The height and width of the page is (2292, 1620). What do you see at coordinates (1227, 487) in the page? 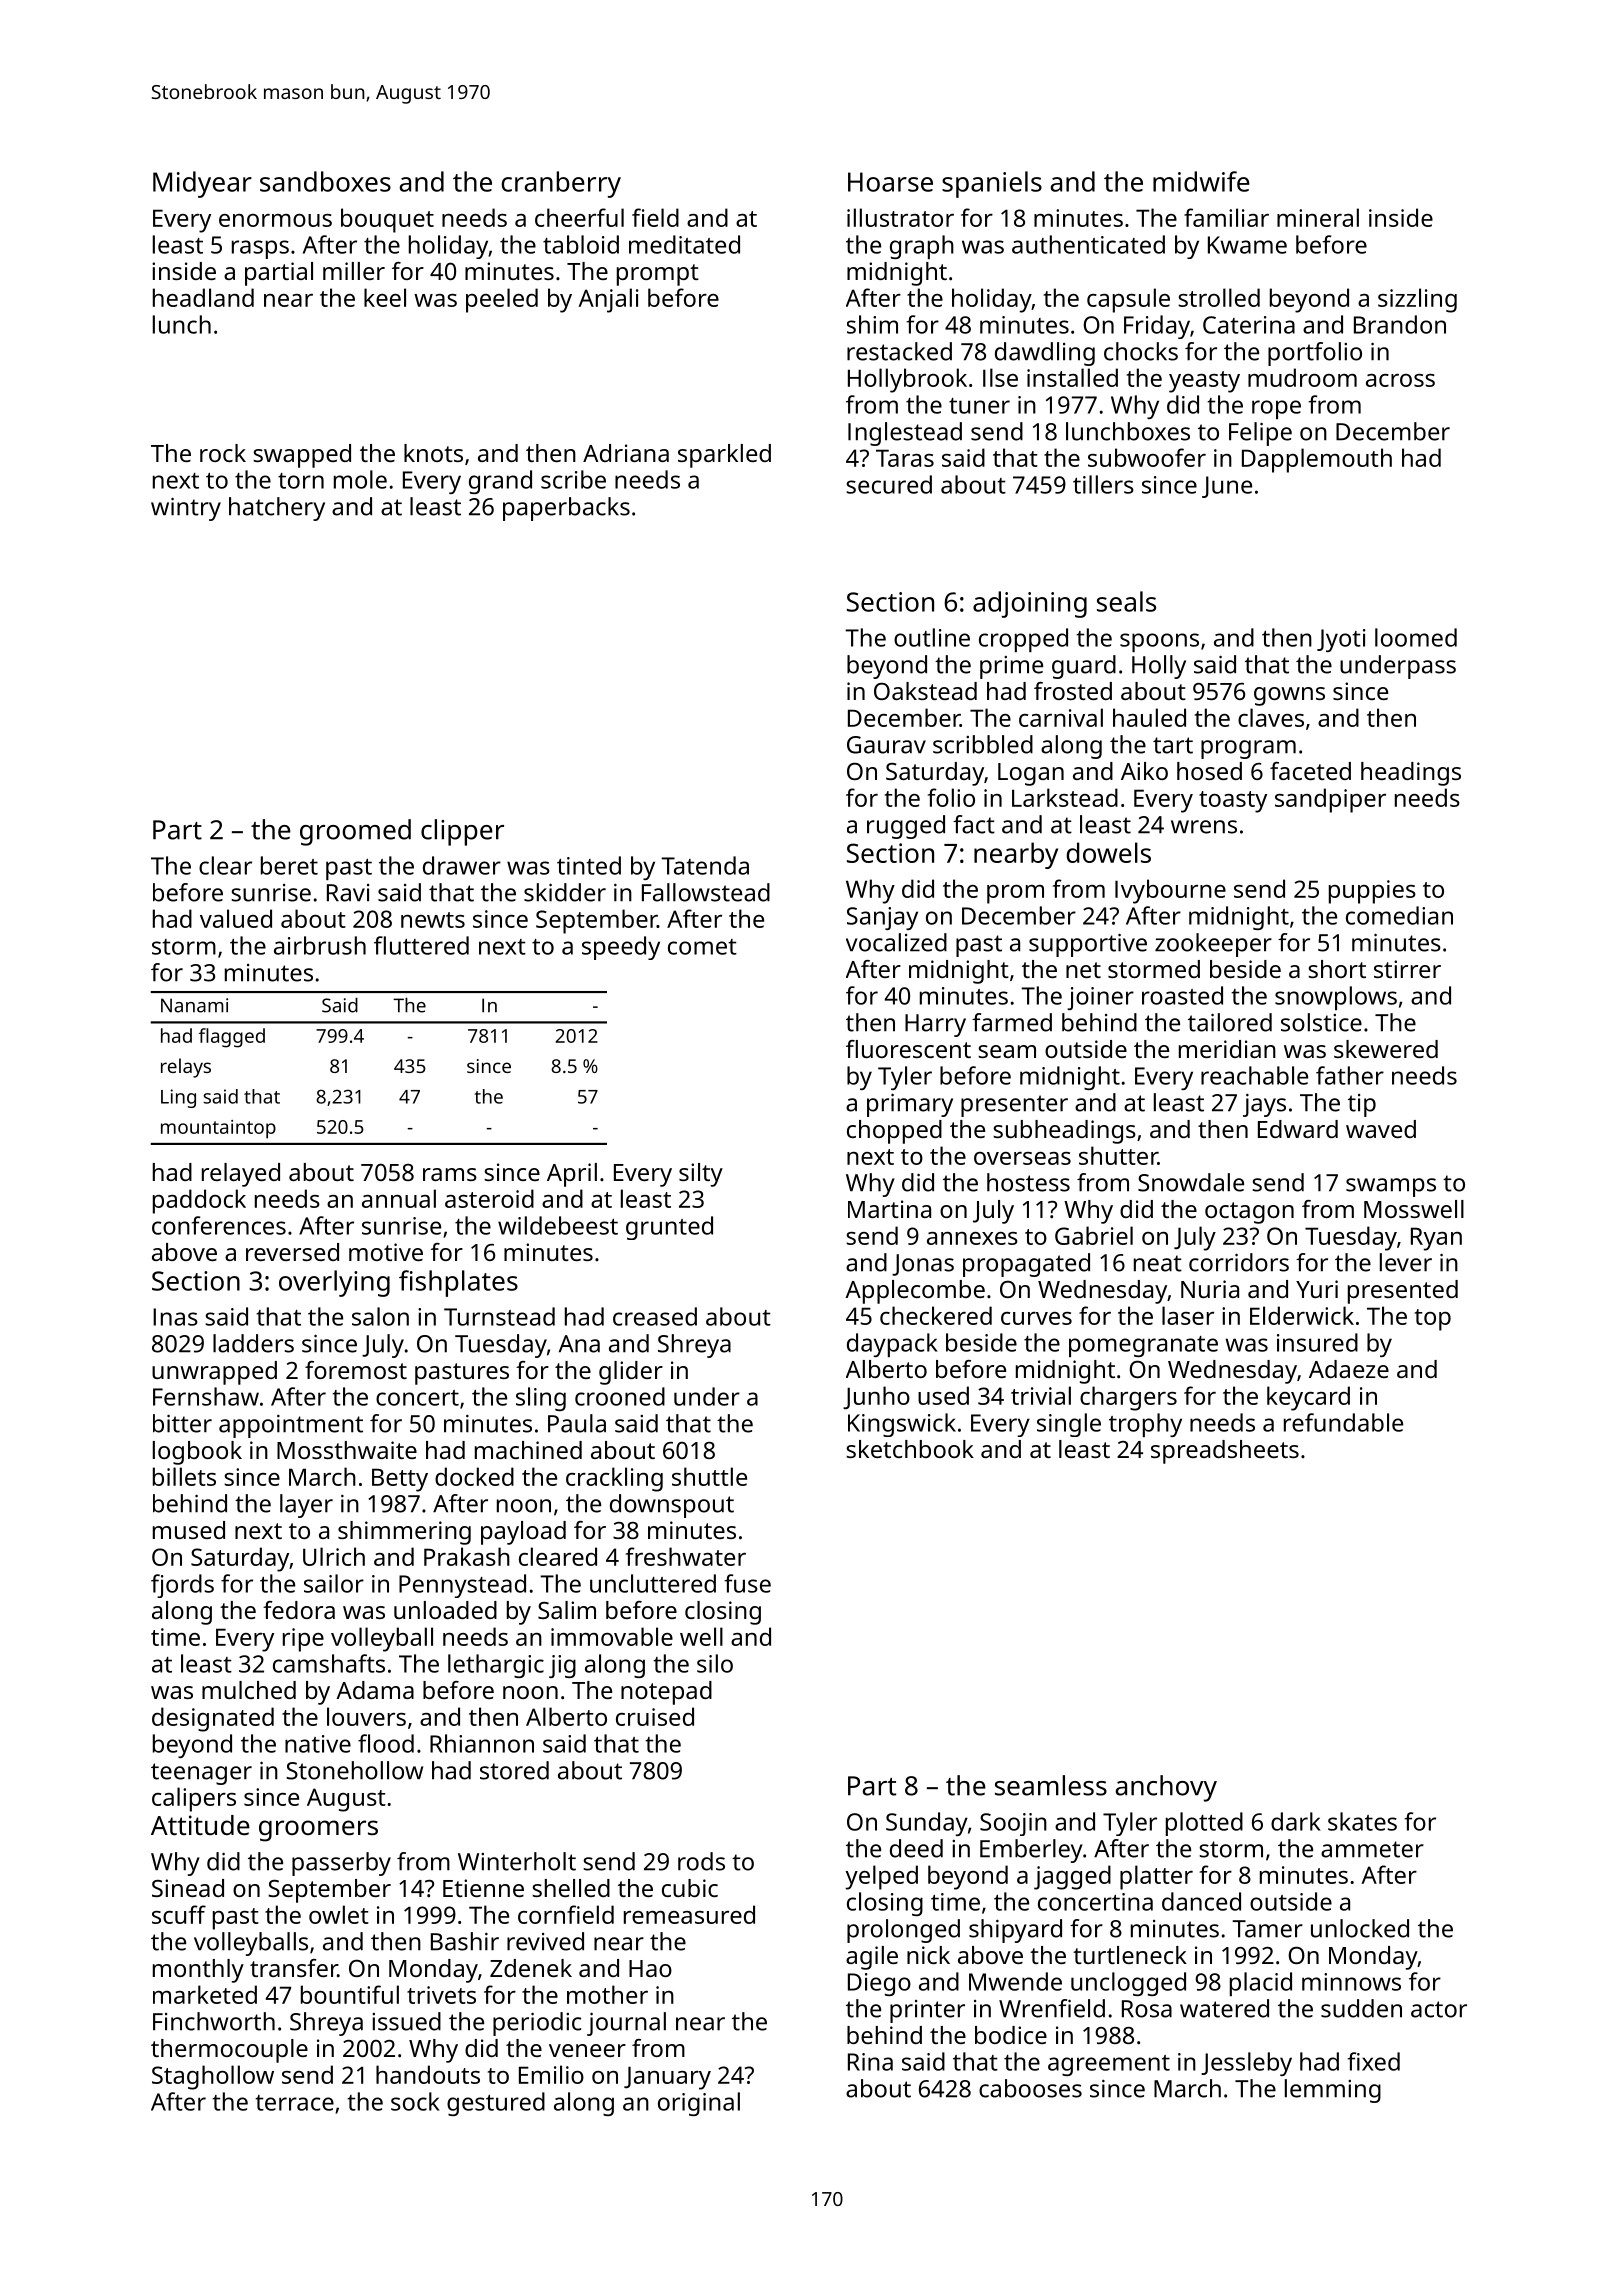
I see `June` at bounding box center [1227, 487].
